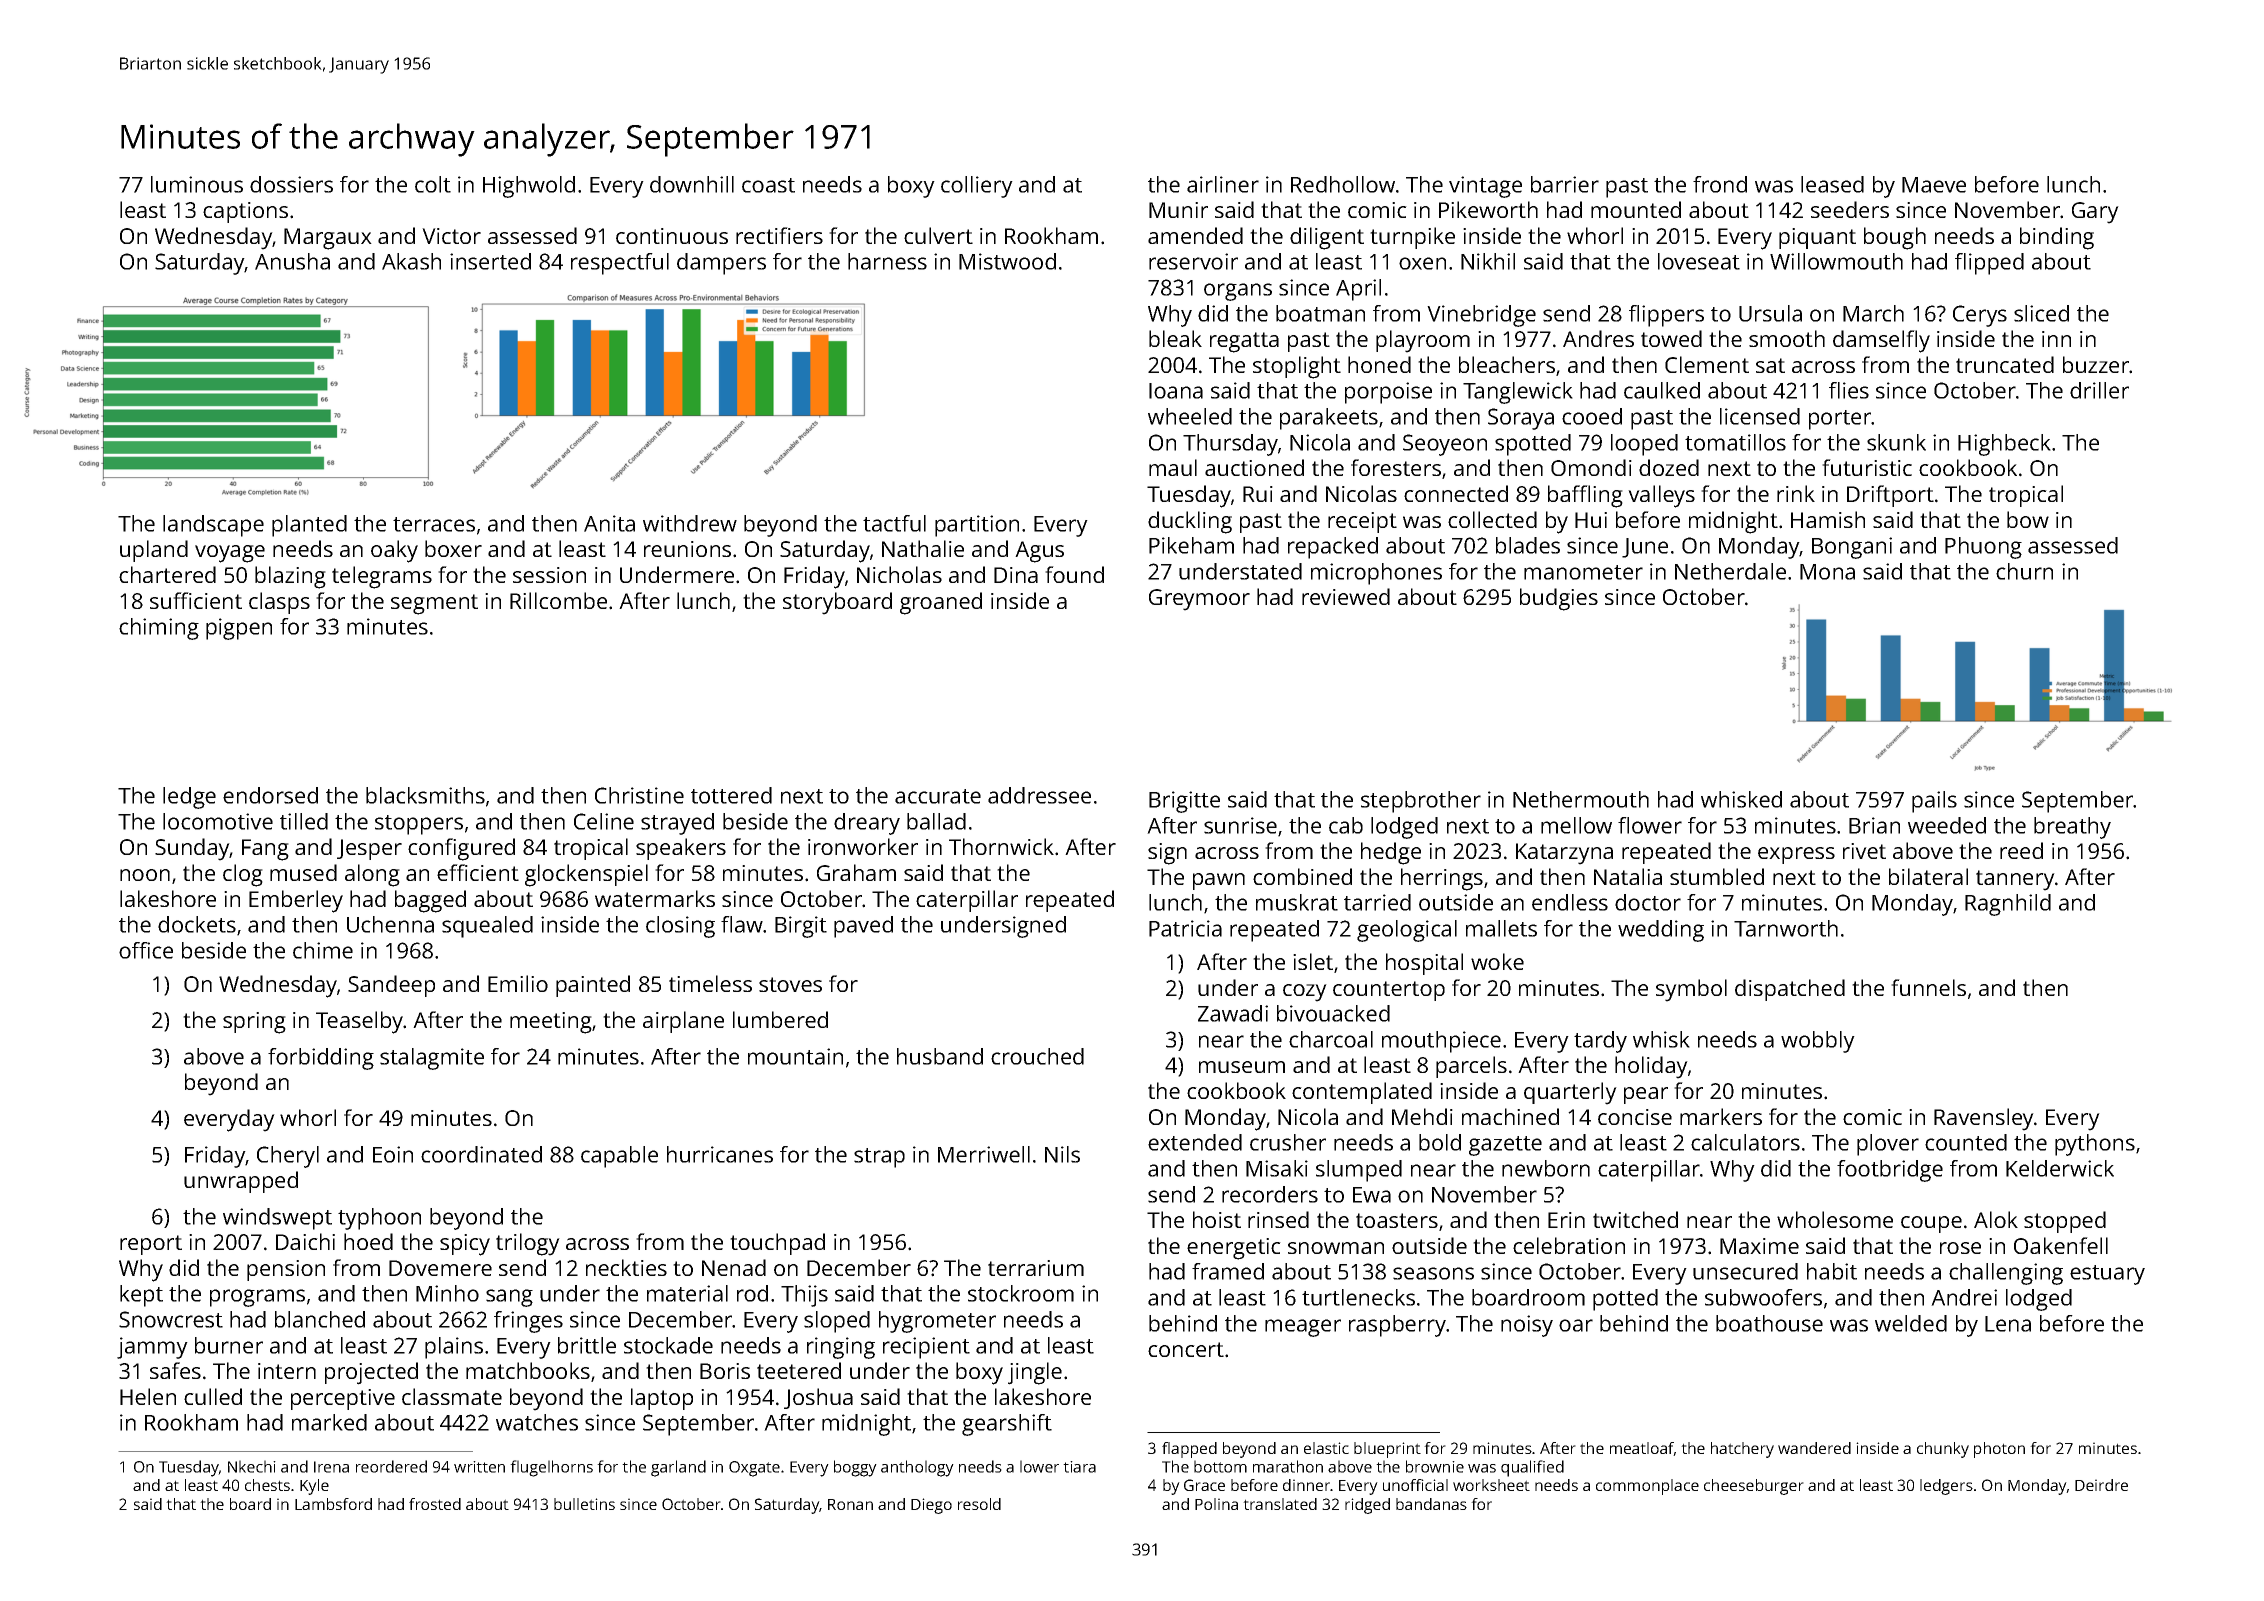  What do you see at coordinates (529, 187) in the screenshot?
I see `Highwold` at bounding box center [529, 187].
